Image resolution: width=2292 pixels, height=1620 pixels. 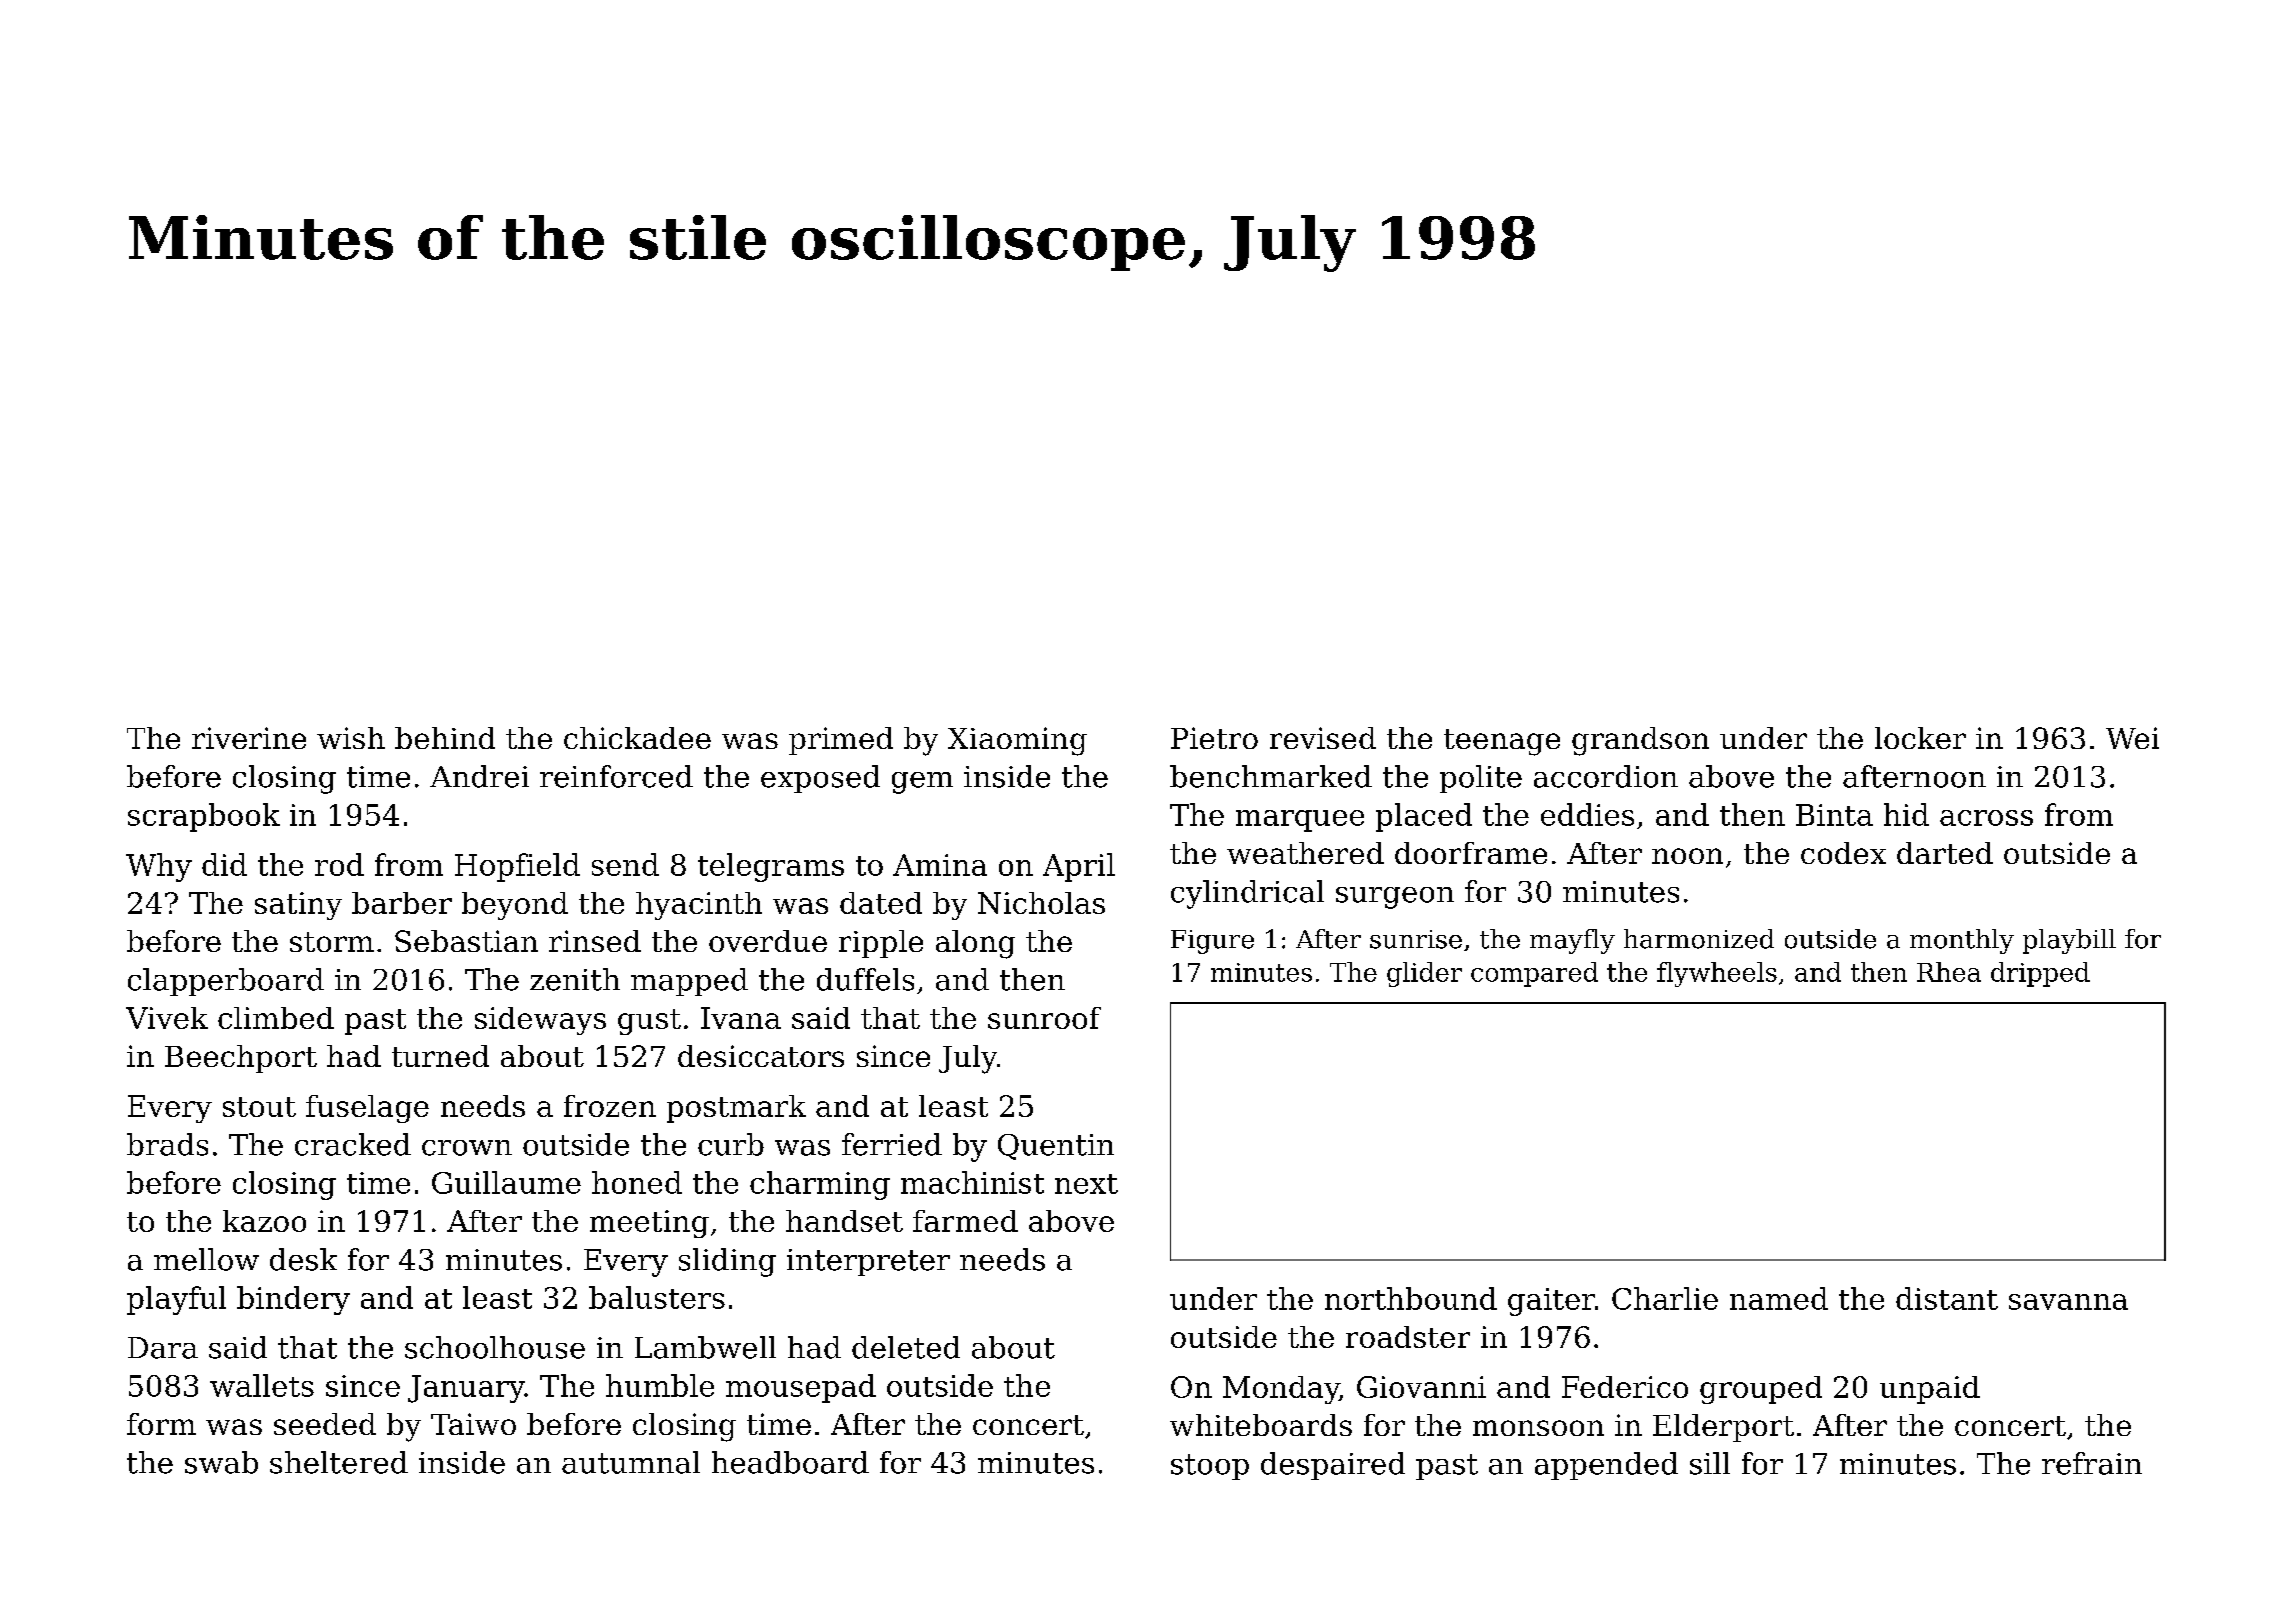 What do you see at coordinates (1271, 776) in the image?
I see `benchmarked` at bounding box center [1271, 776].
